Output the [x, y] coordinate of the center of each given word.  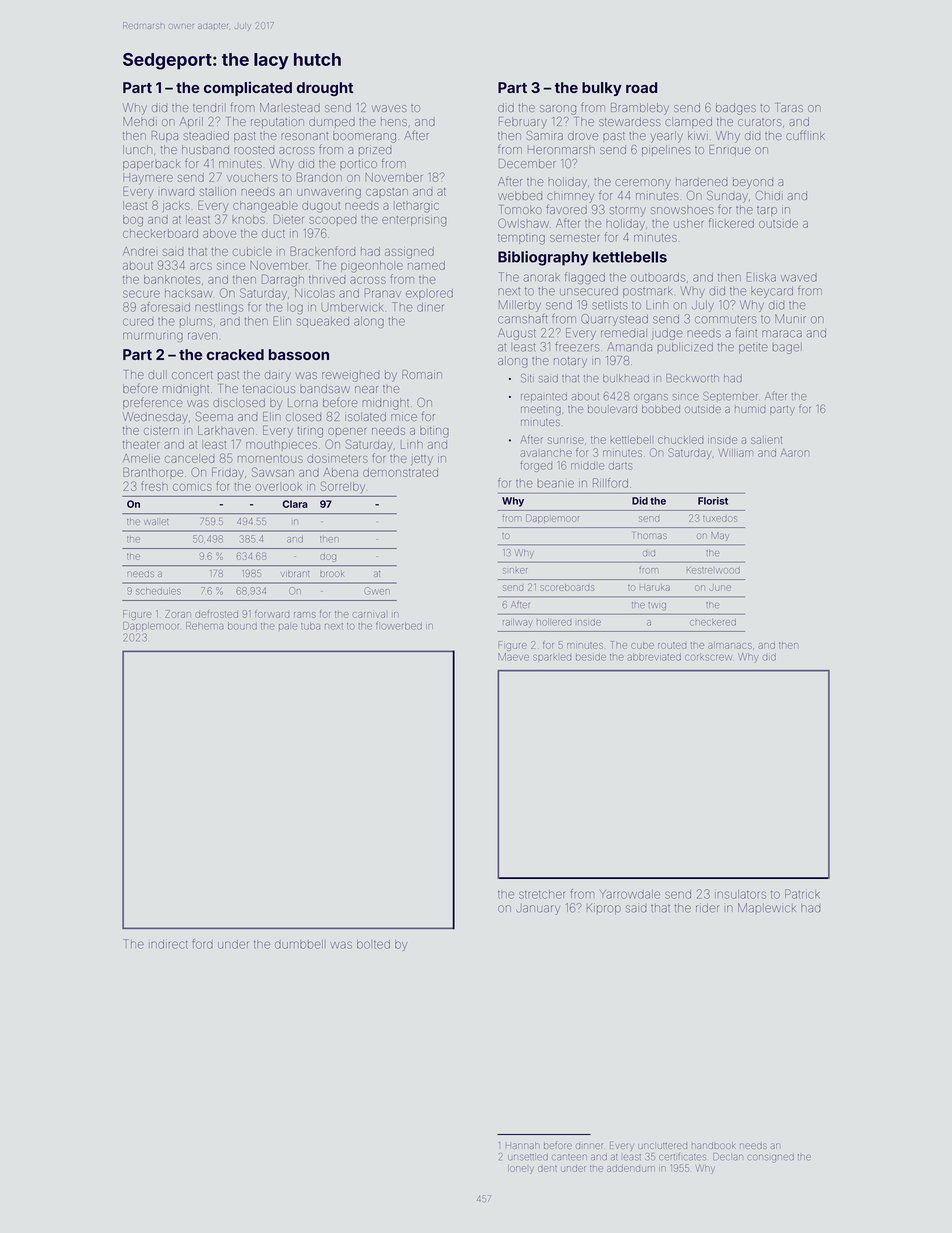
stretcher [542, 894]
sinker [515, 571]
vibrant [295, 574]
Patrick [802, 894]
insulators [740, 894]
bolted [373, 944]
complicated [248, 88]
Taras [790, 107]
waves [389, 108]
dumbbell [299, 944]
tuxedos [720, 519]
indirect [168, 944]
